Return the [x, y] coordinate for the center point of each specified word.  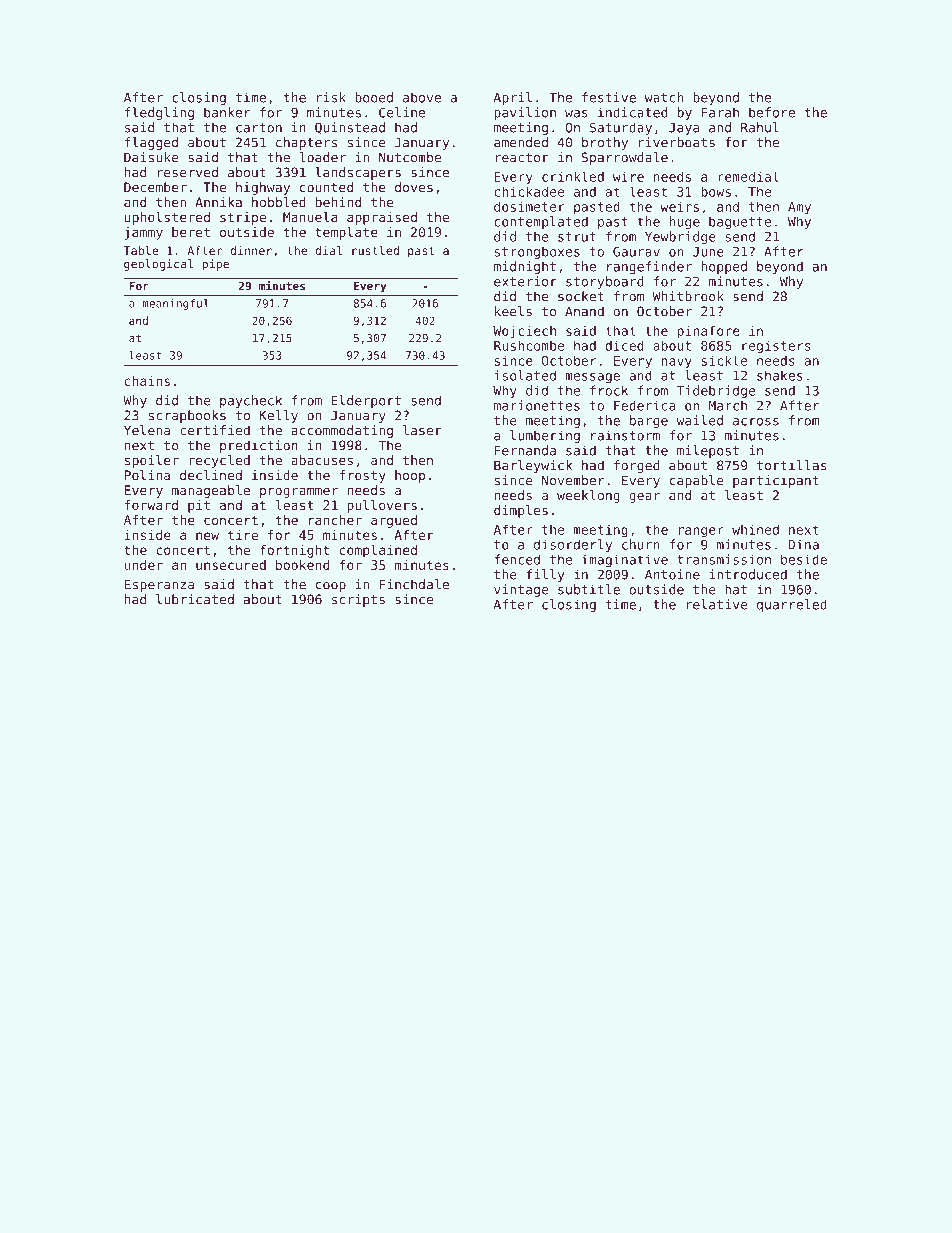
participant [776, 481]
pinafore [708, 332]
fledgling [159, 113]
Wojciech [524, 332]
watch [664, 97]
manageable [211, 491]
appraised [382, 218]
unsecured [231, 565]
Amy [799, 208]
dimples [521, 511]
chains [147, 381]
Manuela [310, 217]
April [513, 98]
